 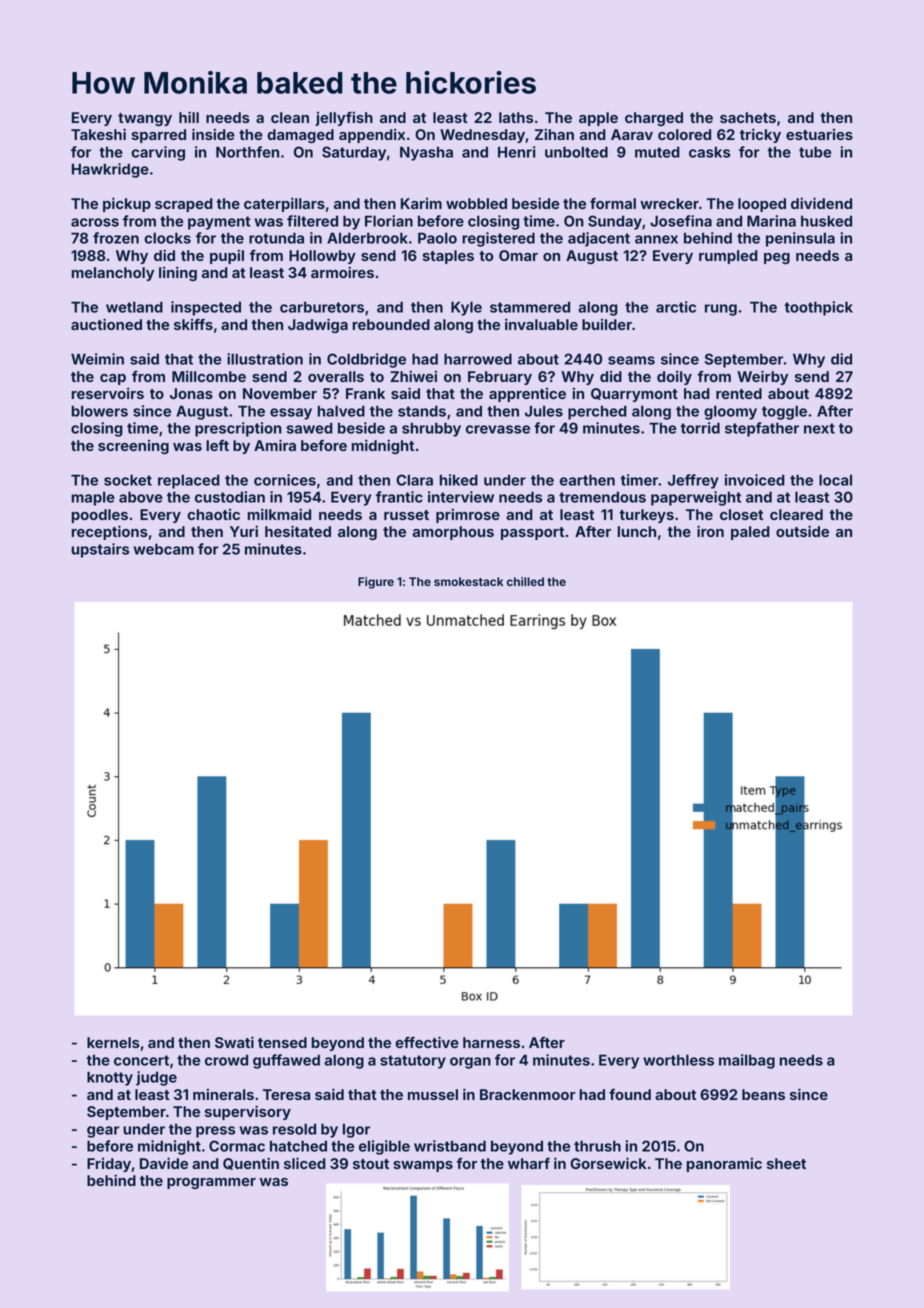 I want to click on Gorsewick, so click(x=608, y=1163).
